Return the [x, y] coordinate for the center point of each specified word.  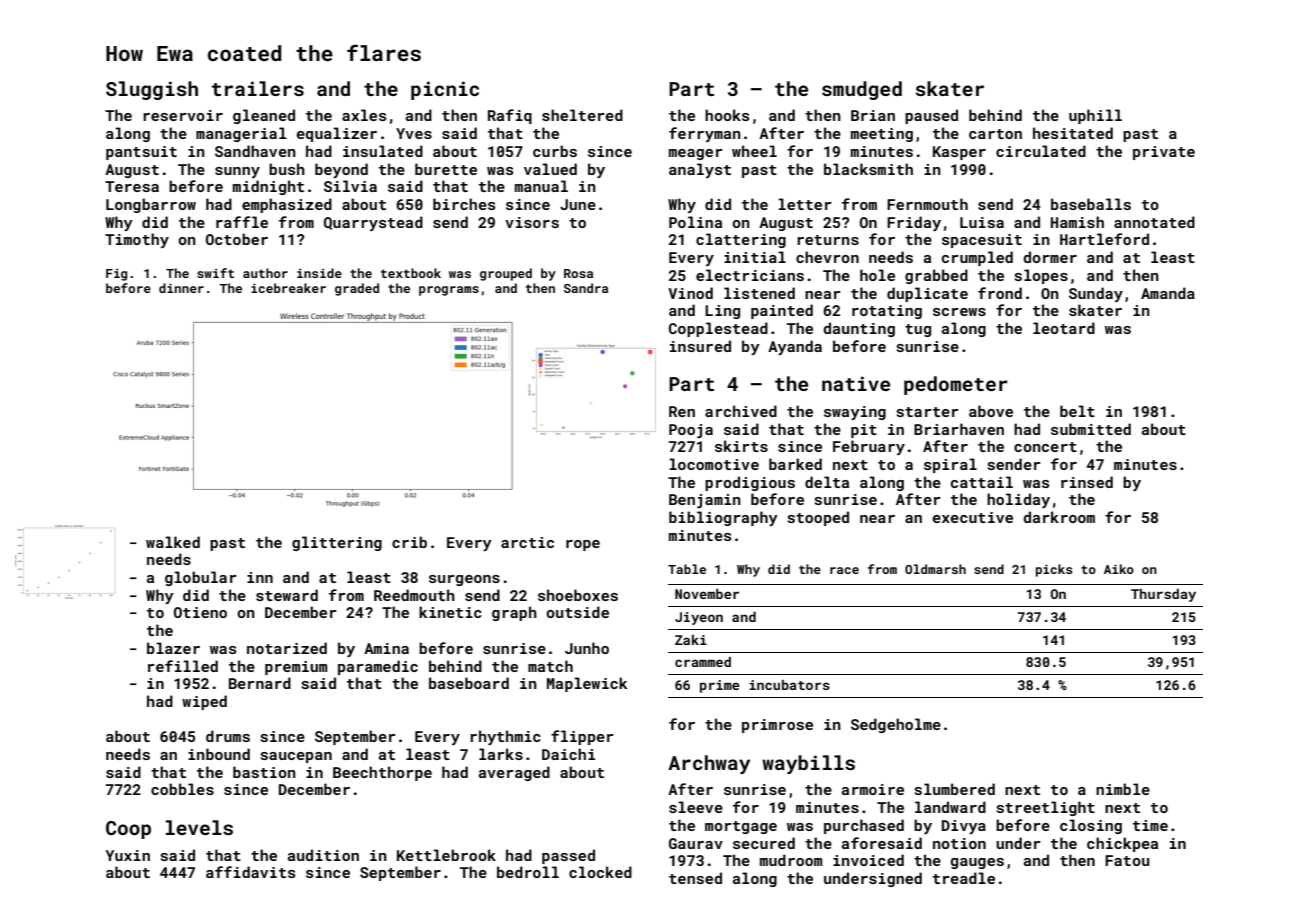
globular [201, 578]
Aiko [1119, 569]
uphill [1095, 116]
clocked [600, 872]
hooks [727, 115]
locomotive [714, 464]
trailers [258, 88]
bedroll [528, 872]
